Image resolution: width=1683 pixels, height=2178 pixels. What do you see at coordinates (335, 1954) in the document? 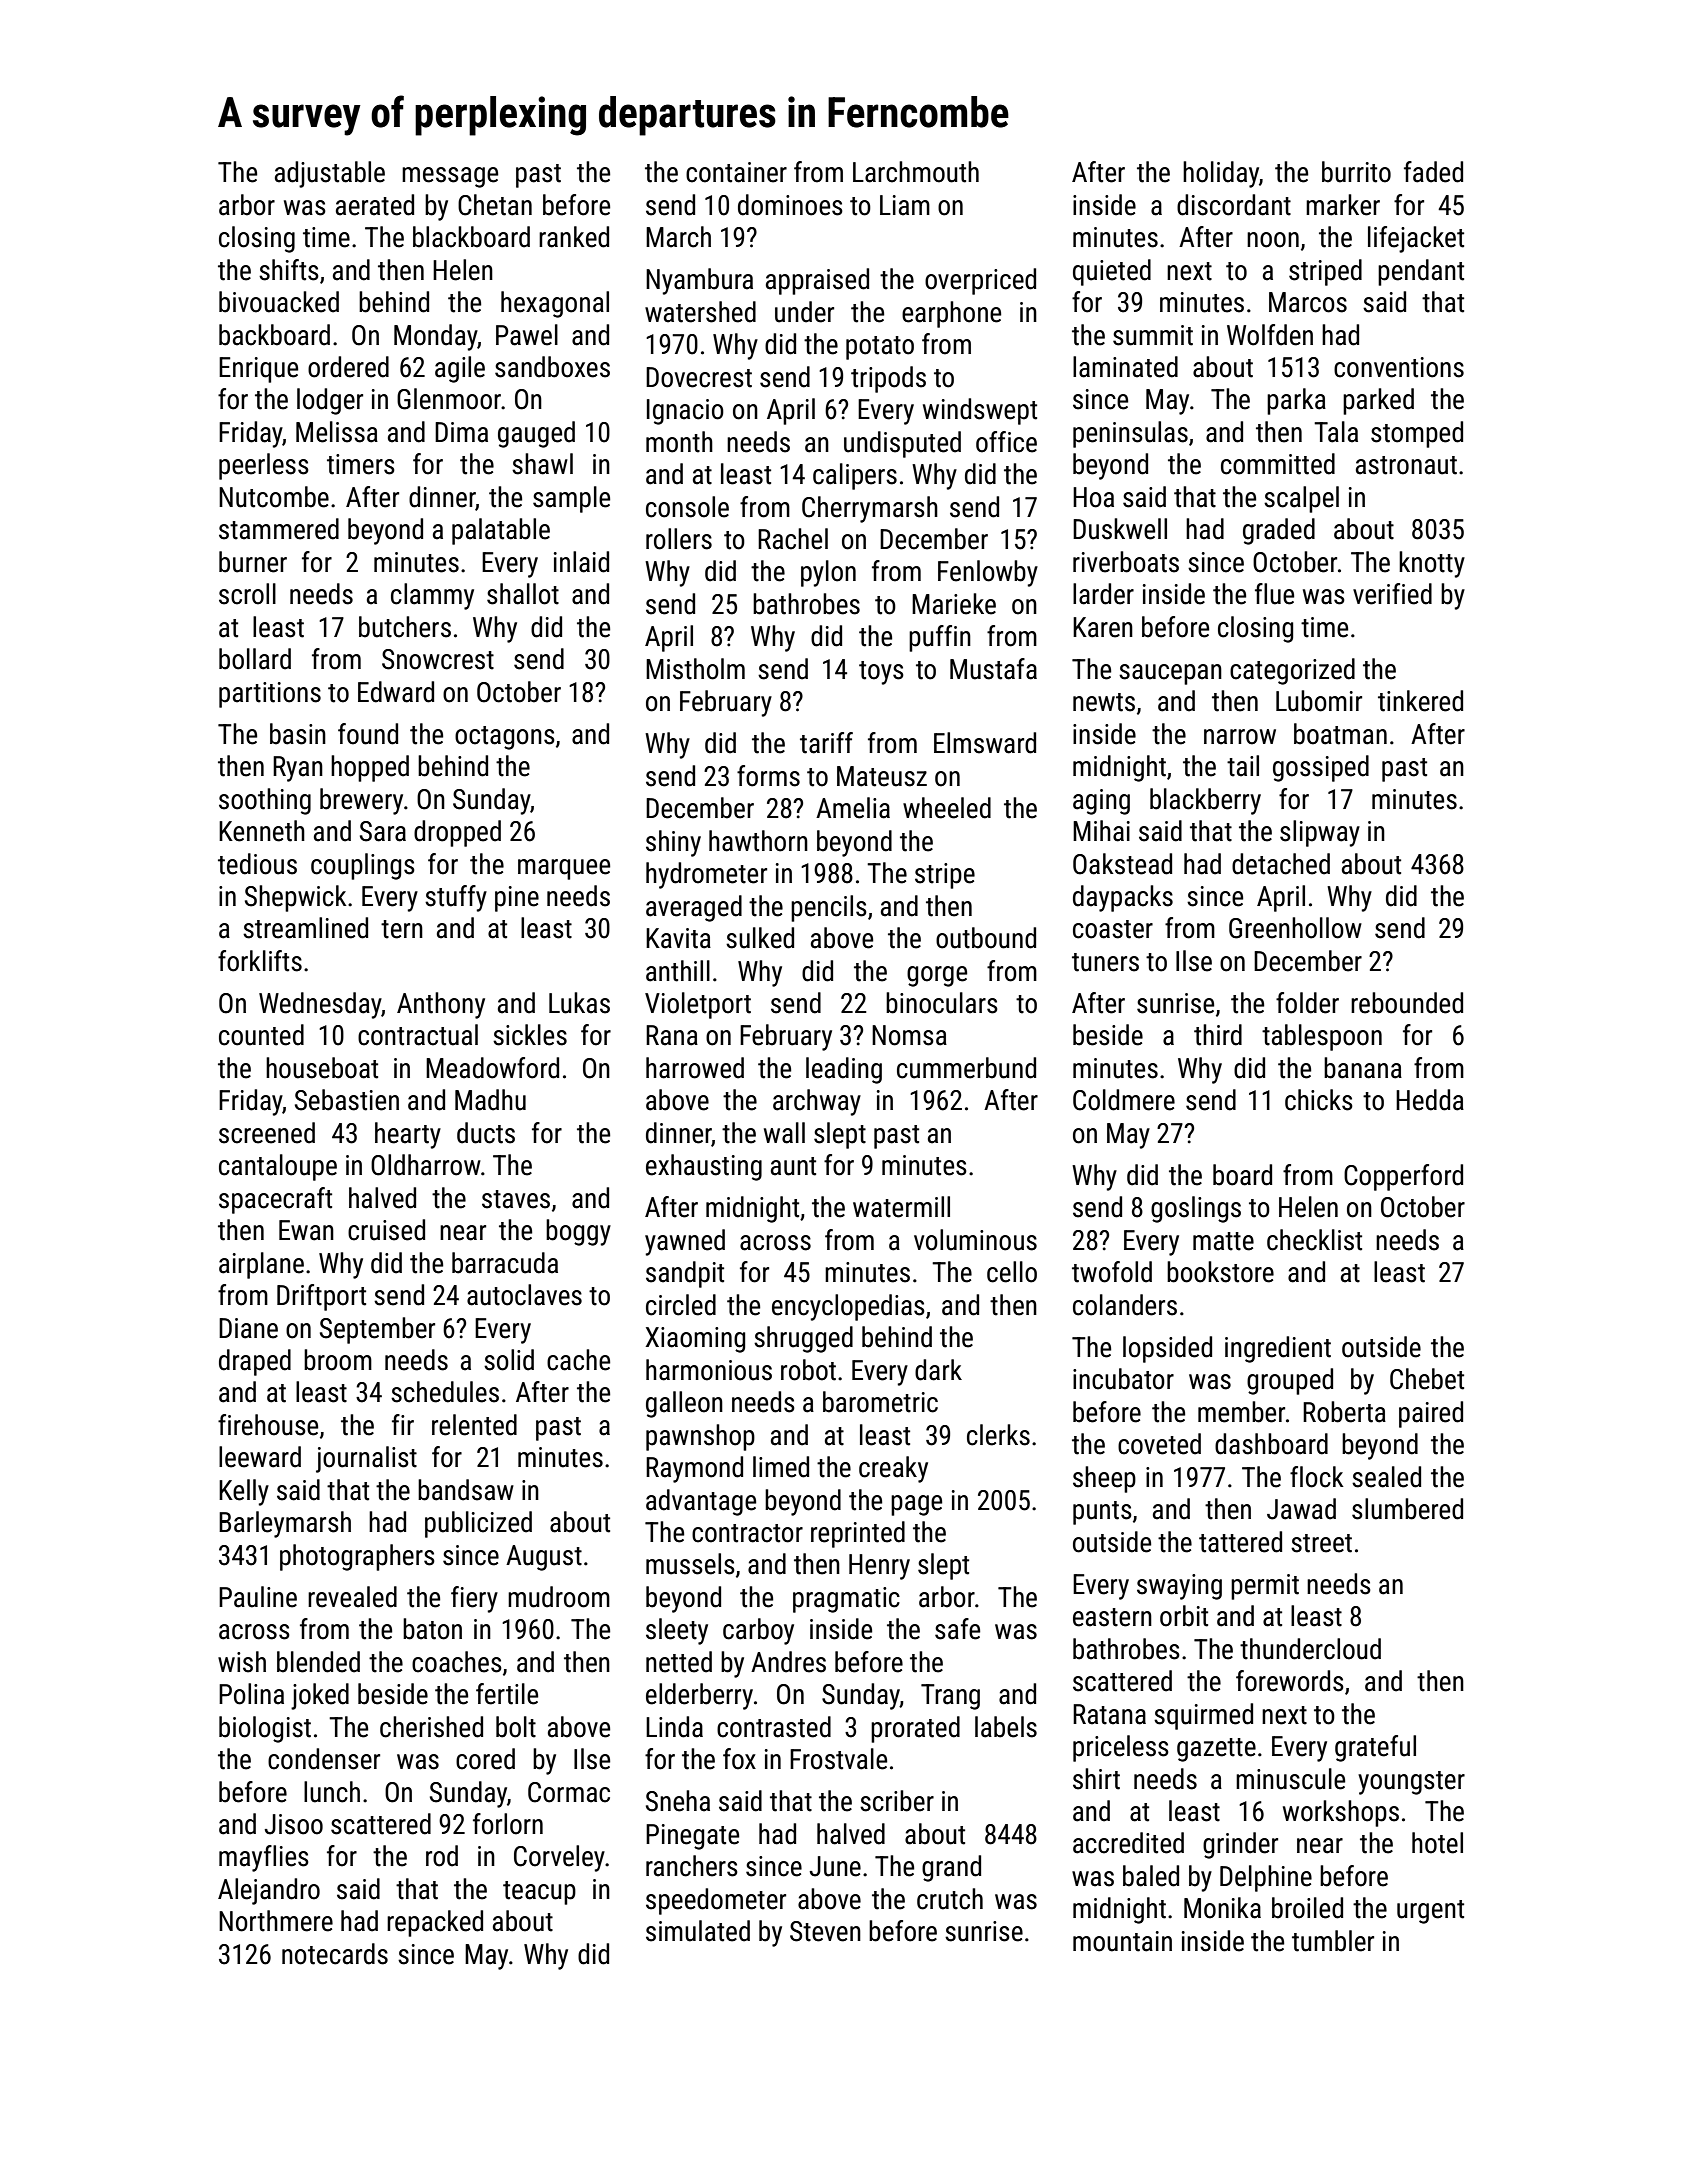
I see `notecards` at bounding box center [335, 1954].
